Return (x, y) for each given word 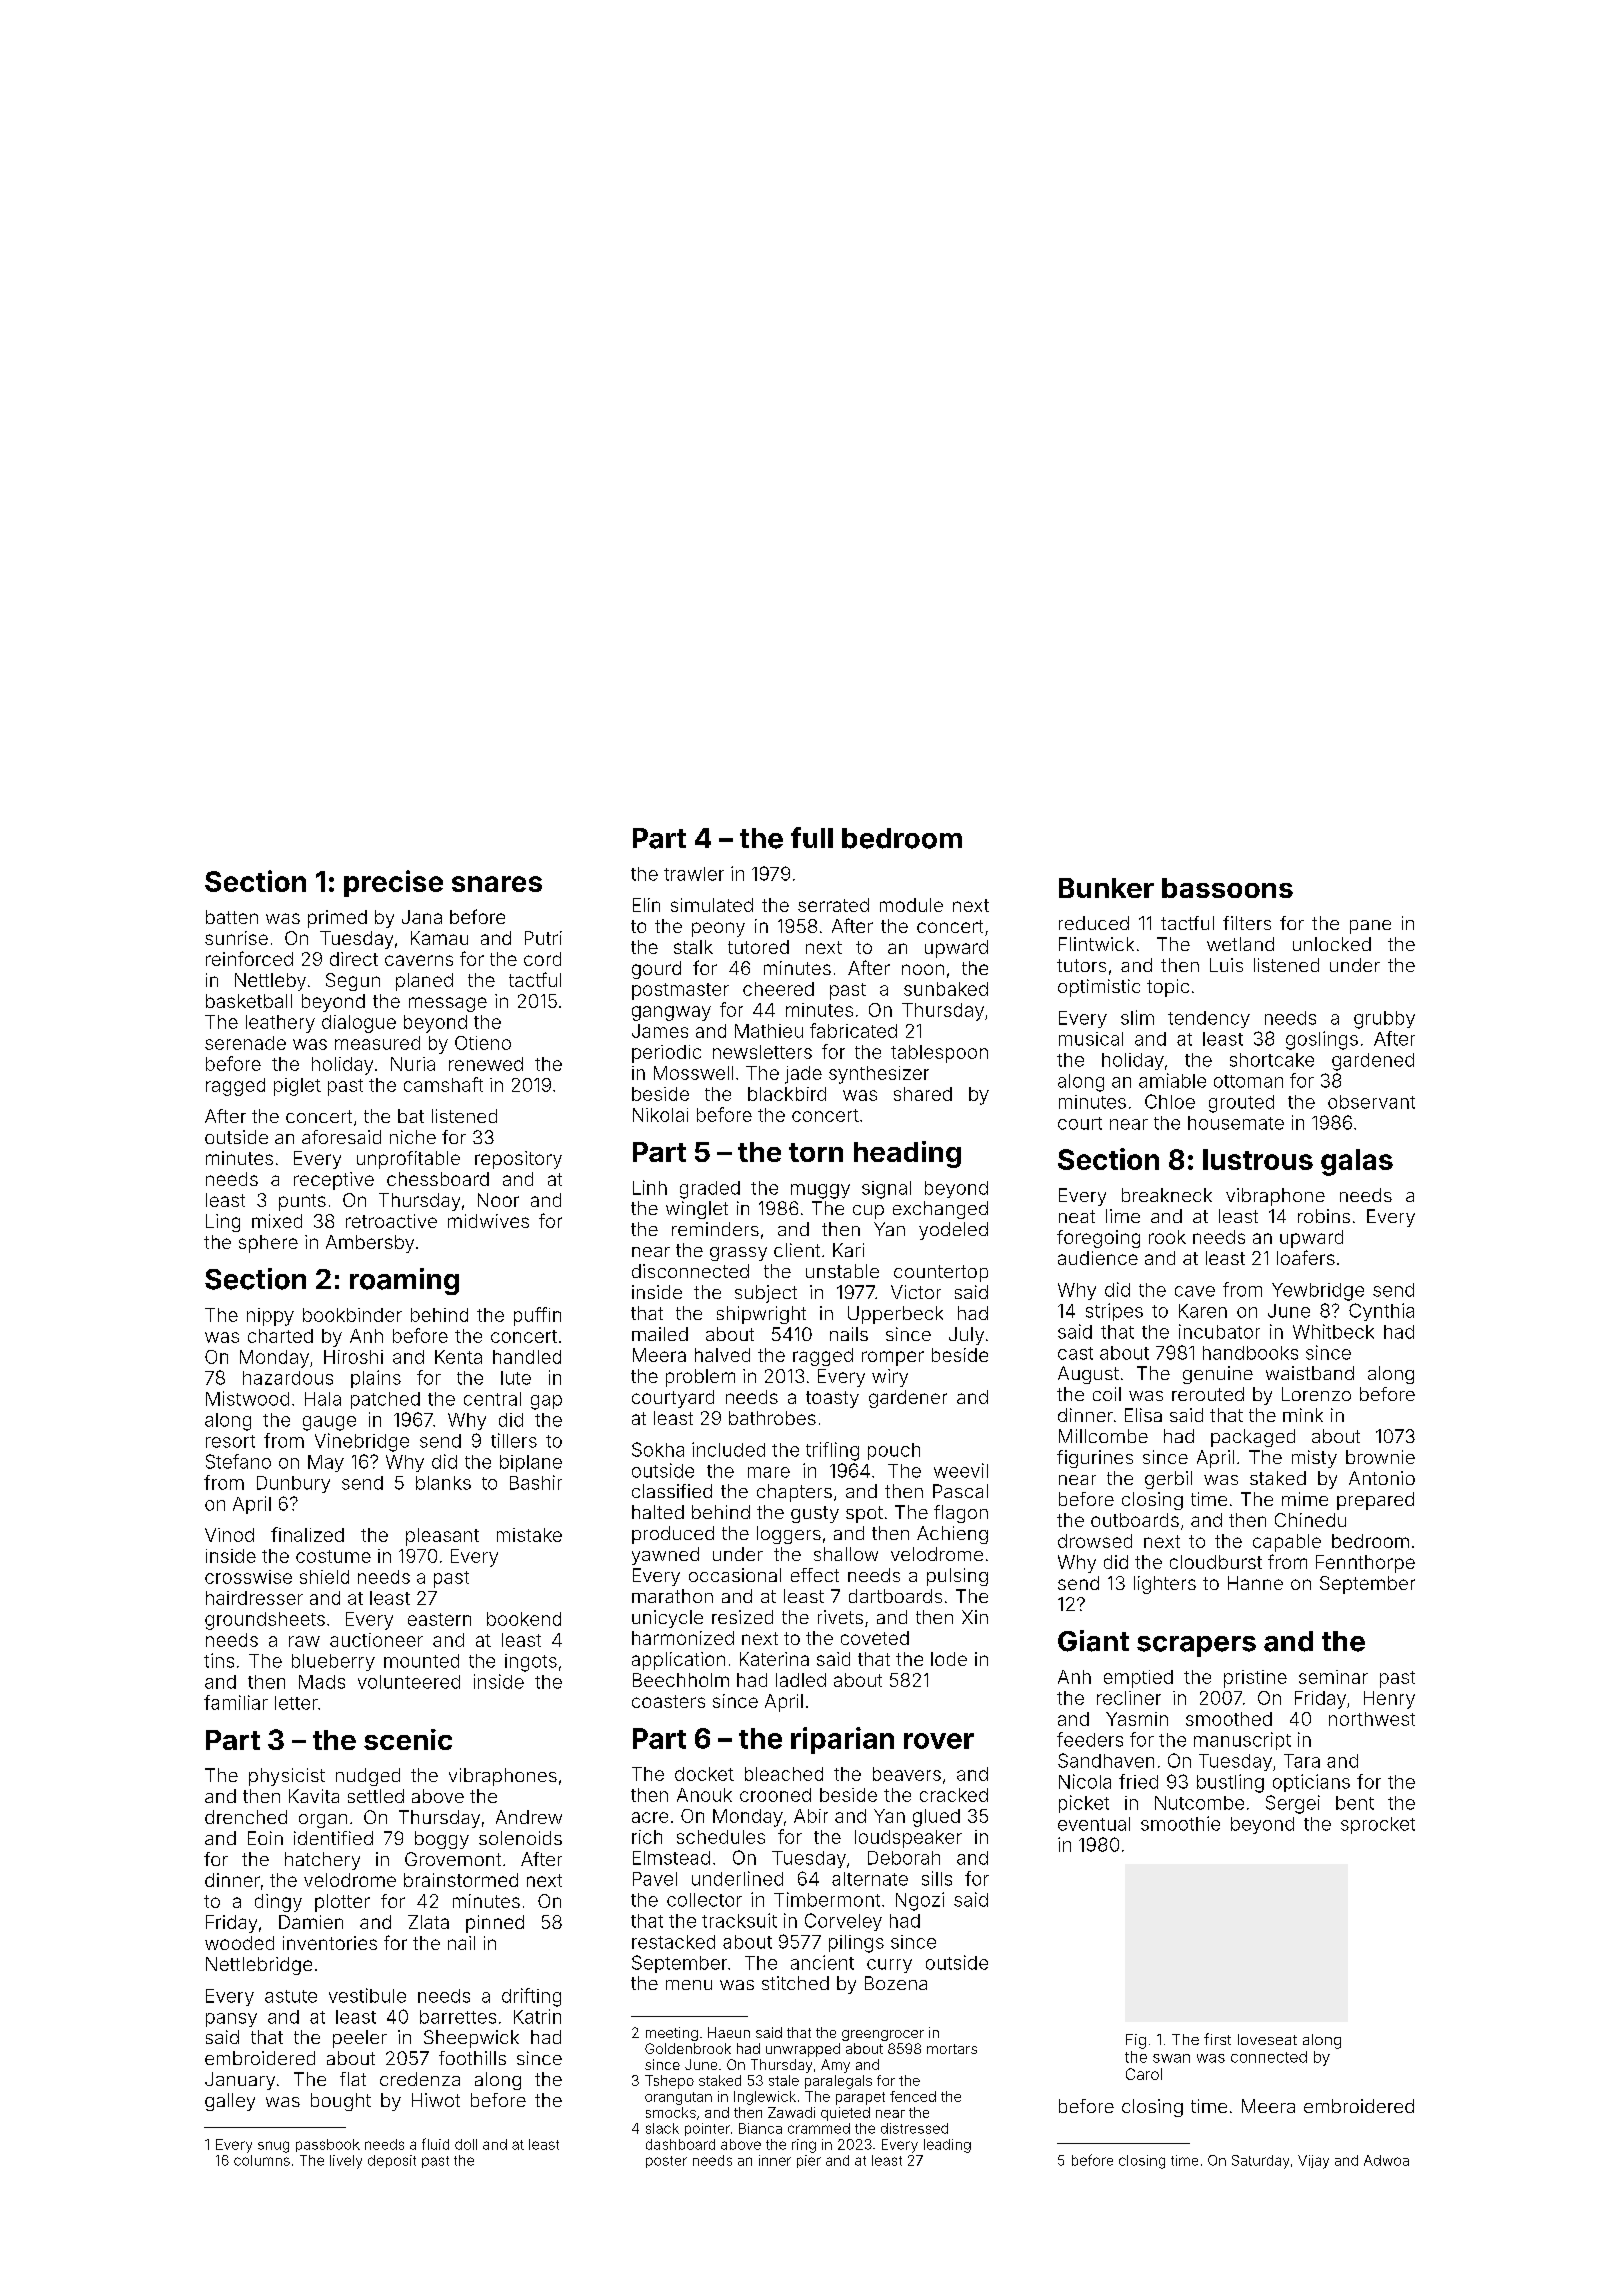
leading (947, 2146)
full (812, 837)
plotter (342, 1903)
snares (497, 884)
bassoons (1227, 888)
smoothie (1180, 1823)
